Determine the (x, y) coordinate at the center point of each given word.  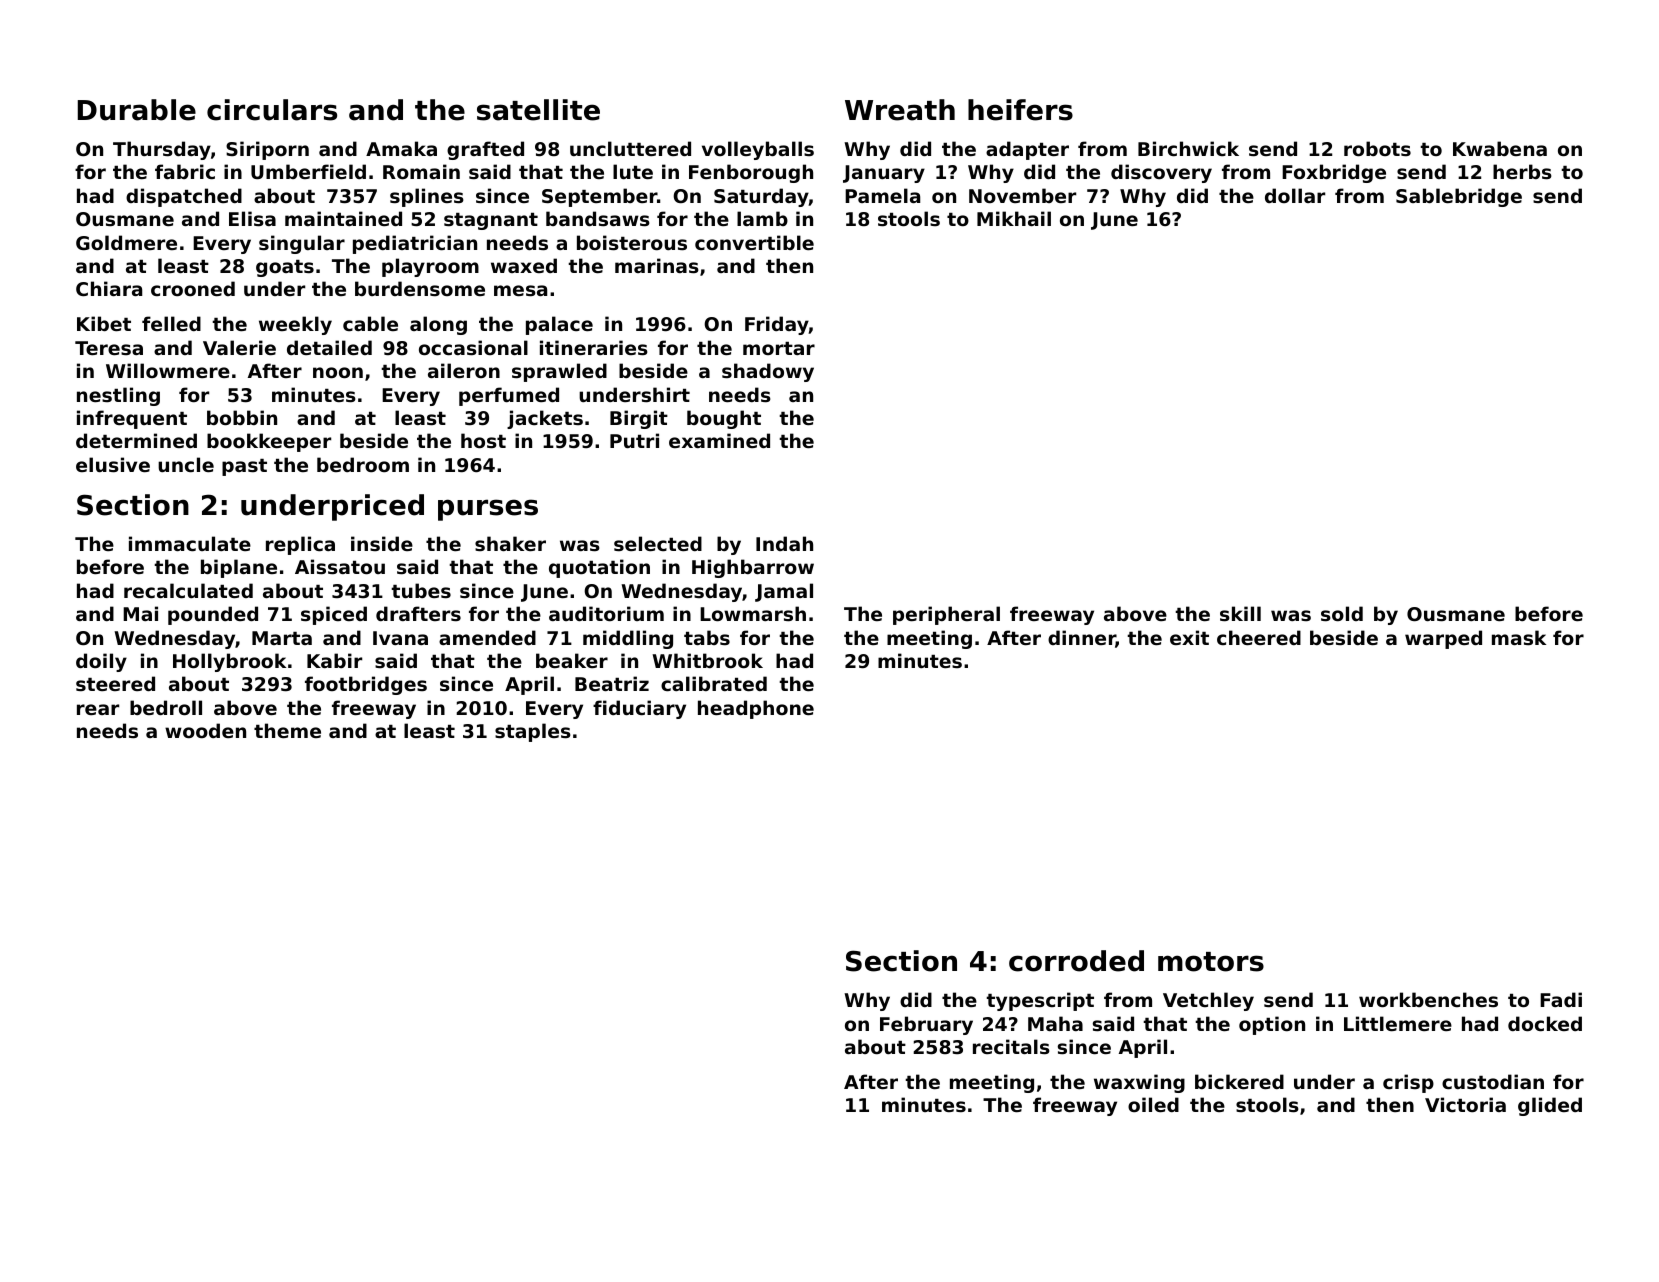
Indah (784, 543)
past (244, 467)
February (926, 1025)
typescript (1040, 1001)
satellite (538, 110)
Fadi (1561, 999)
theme (287, 730)
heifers (1020, 110)
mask (1519, 638)
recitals (1011, 1047)
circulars (272, 110)
